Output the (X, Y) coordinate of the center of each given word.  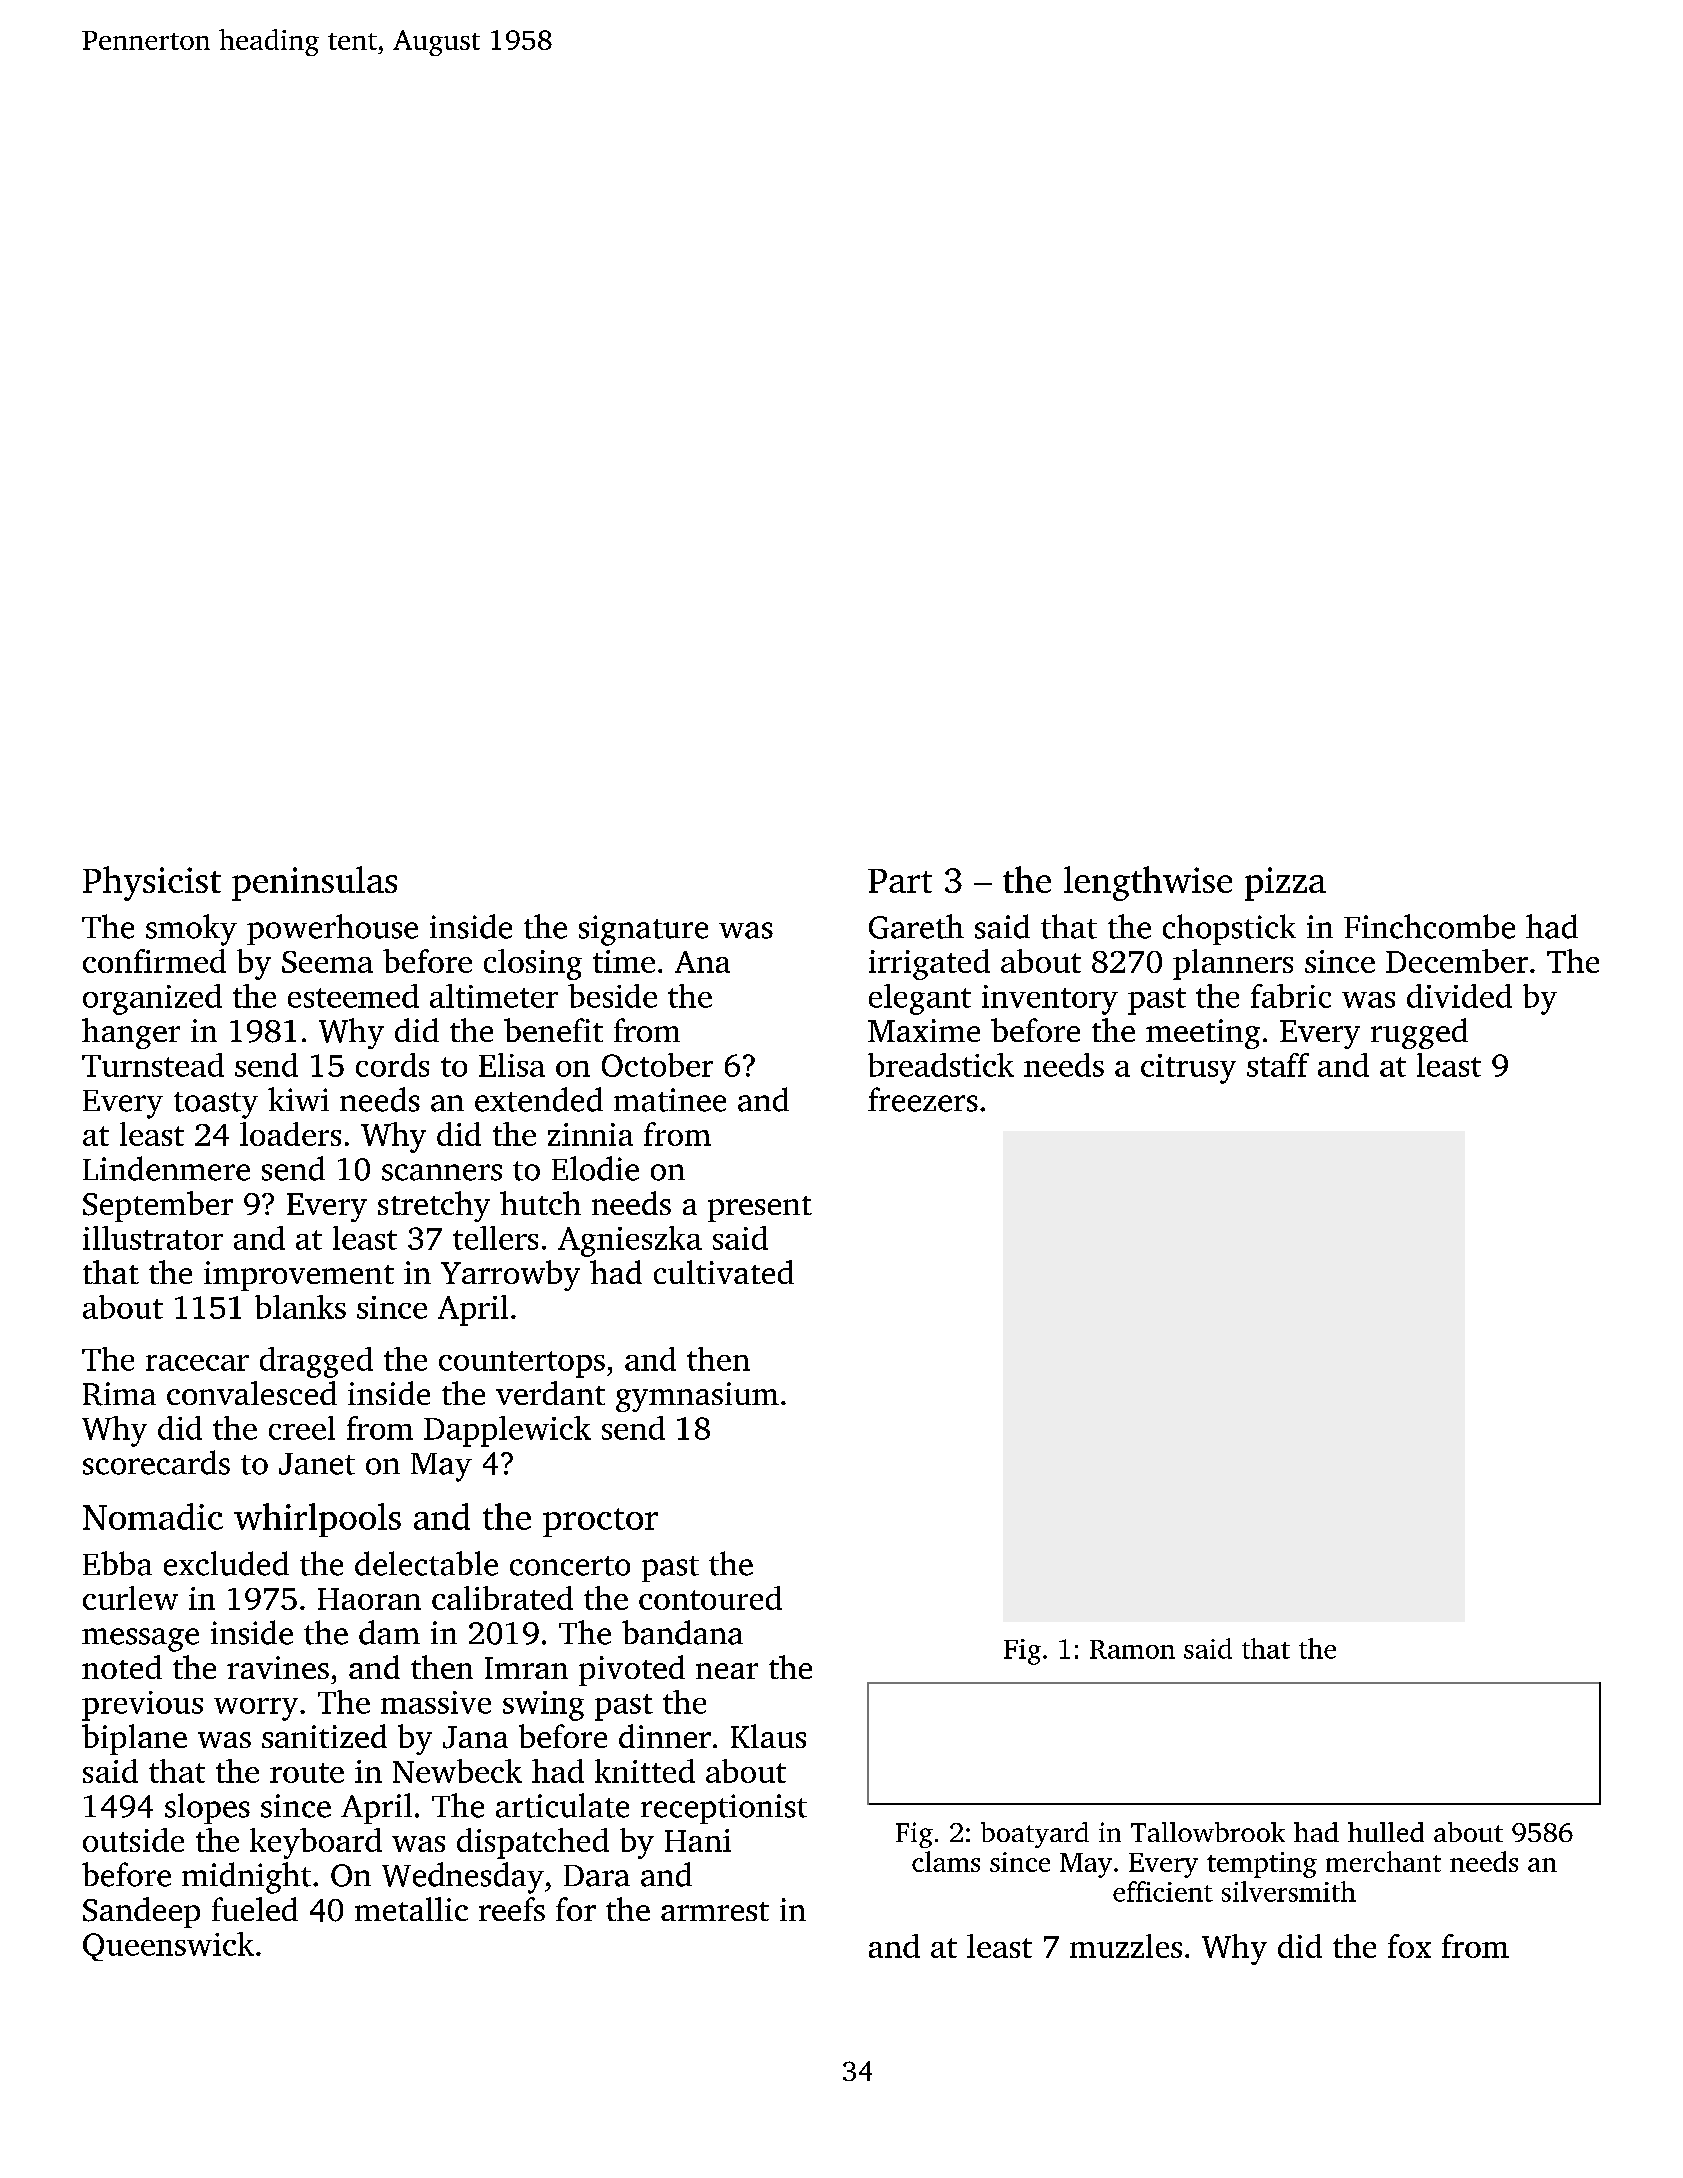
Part (900, 881)
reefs (512, 1909)
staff (1278, 1065)
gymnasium (697, 1397)
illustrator (153, 1238)
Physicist (152, 883)
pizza (1285, 884)
